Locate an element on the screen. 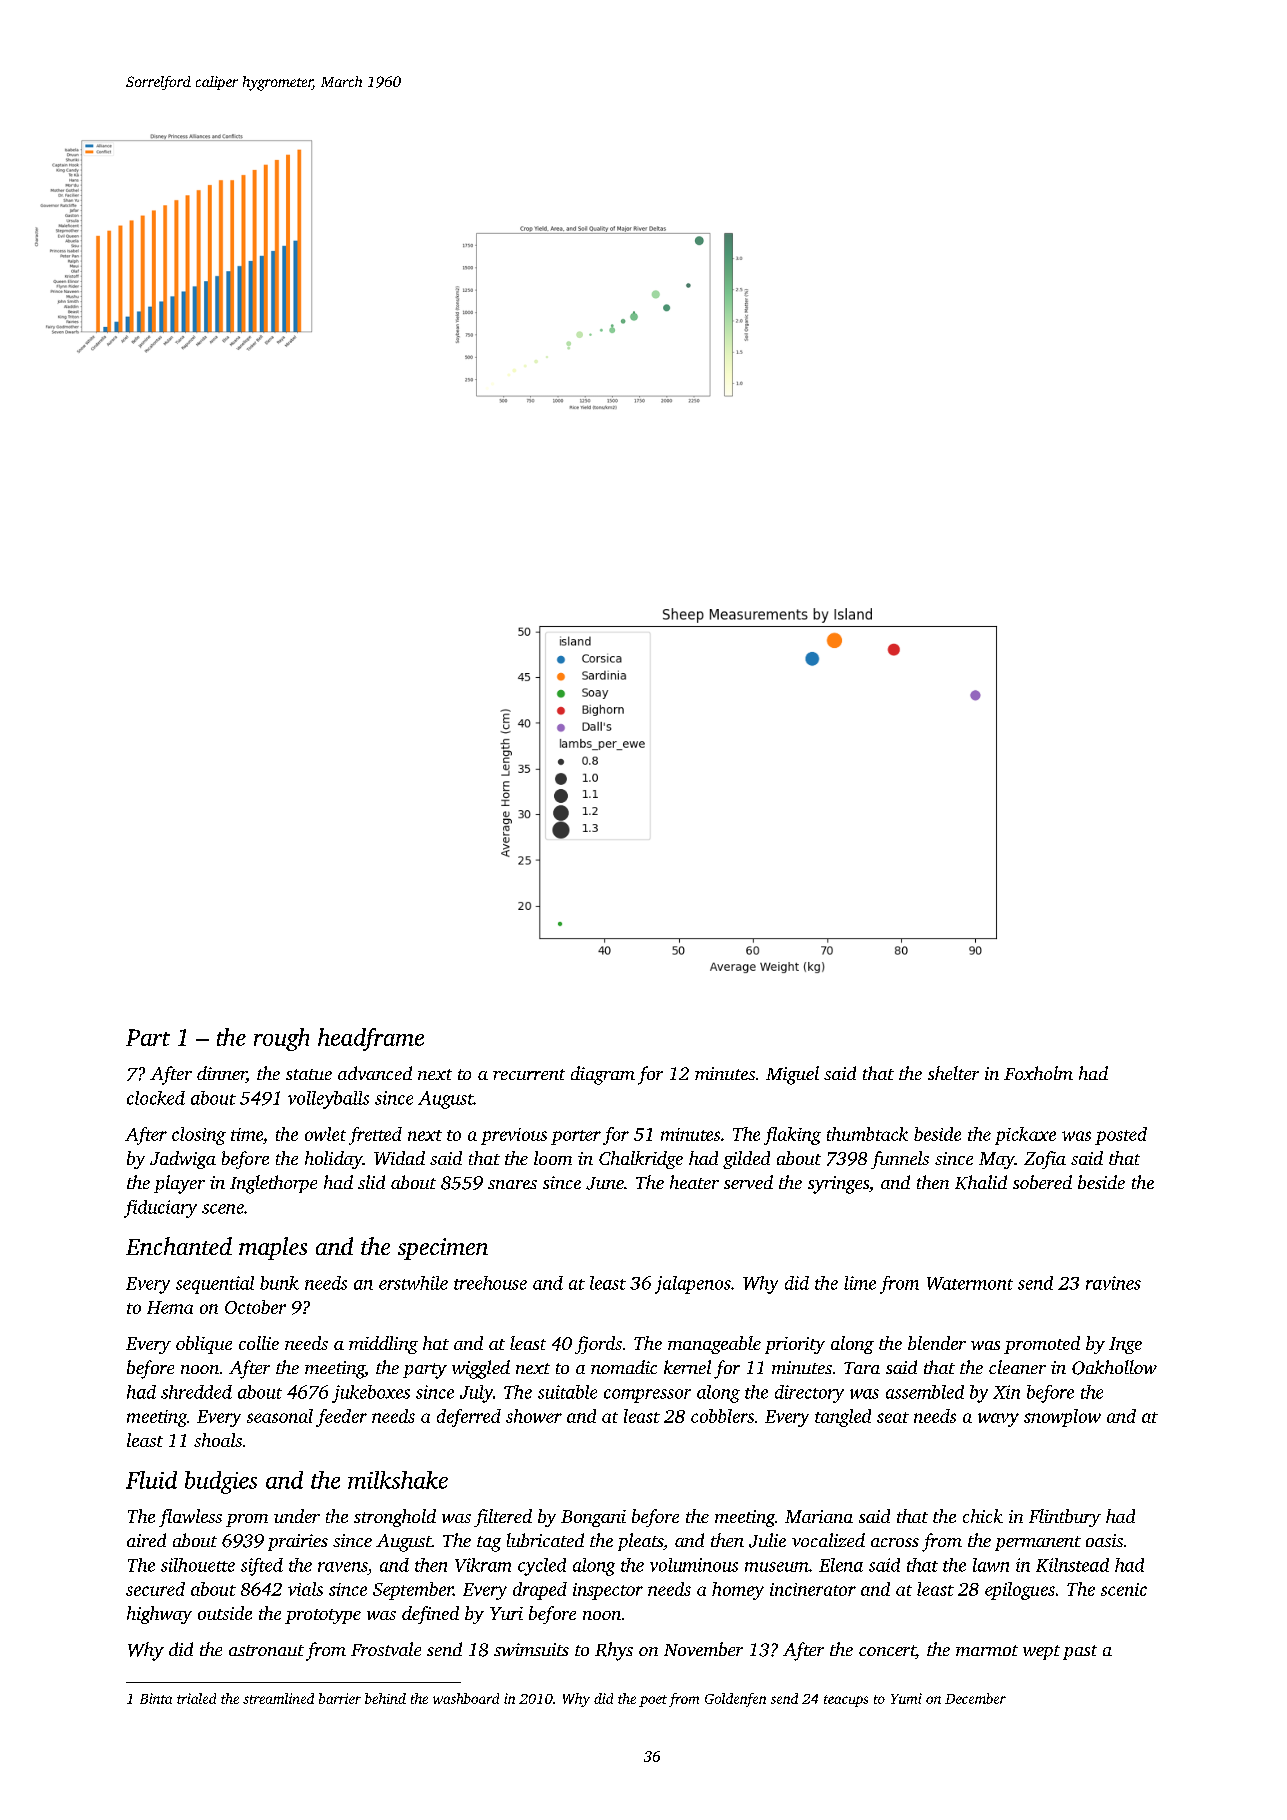 The width and height of the screenshot is (1287, 1820). shelter is located at coordinates (953, 1073).
